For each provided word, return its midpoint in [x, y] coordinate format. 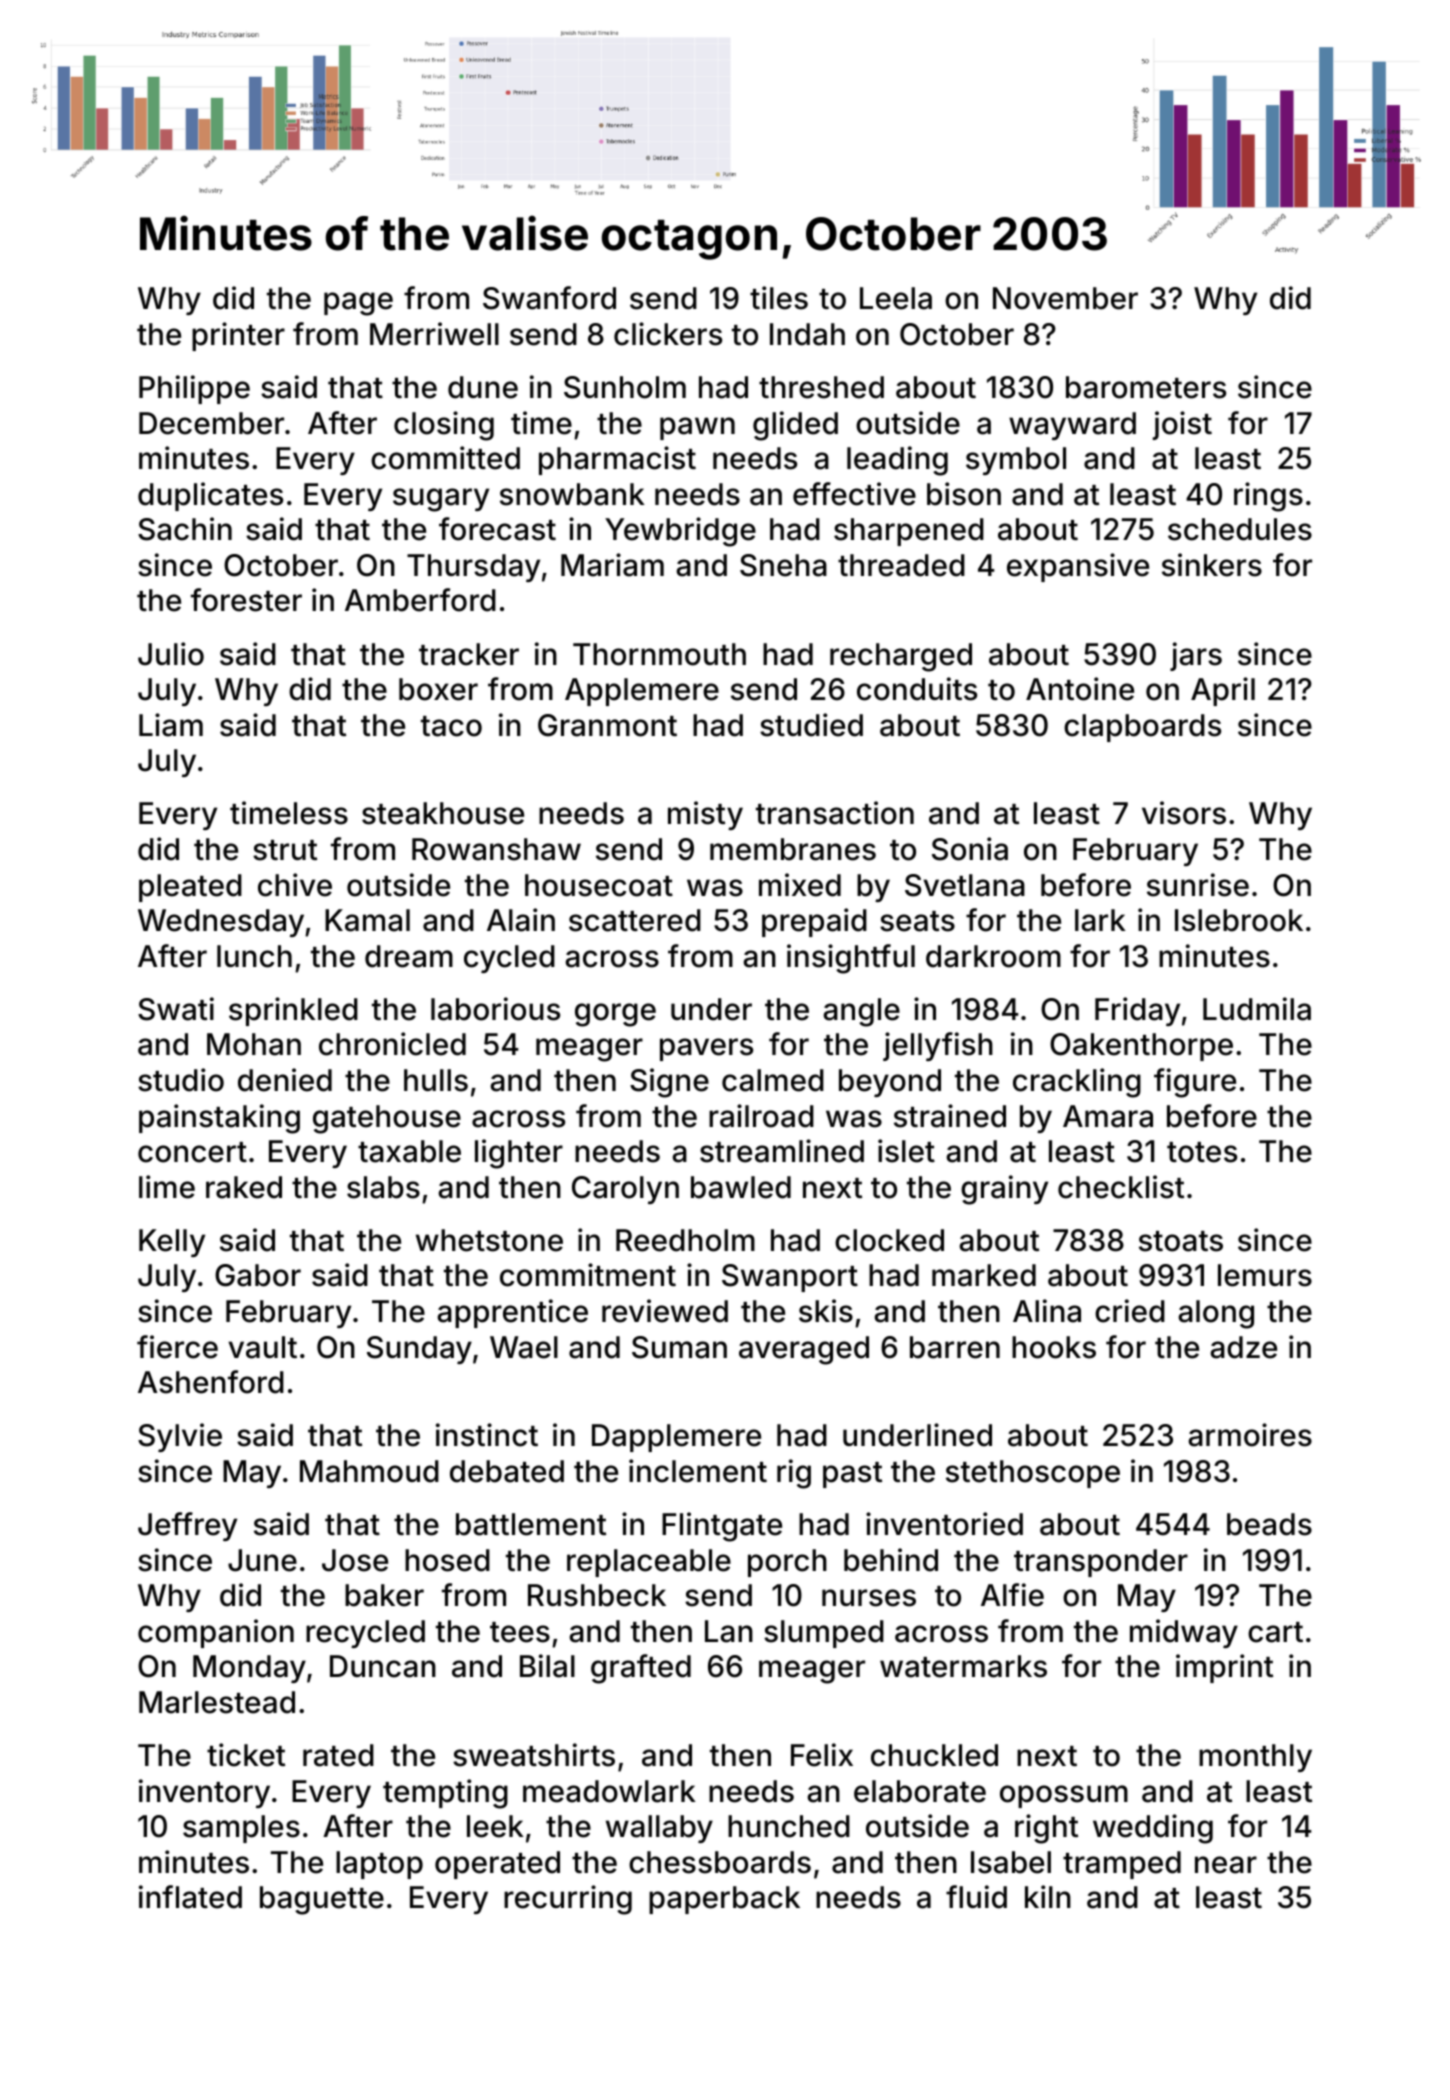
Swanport [790, 1278]
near [1226, 1865]
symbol [1016, 461]
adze [1243, 1347]
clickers [668, 334]
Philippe [194, 389]
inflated [190, 1897]
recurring [568, 1900]
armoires [1250, 1435]
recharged [901, 657]
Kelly [172, 1243]
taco [451, 726]
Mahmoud [369, 1471]
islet [906, 1151]
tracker [469, 654]
